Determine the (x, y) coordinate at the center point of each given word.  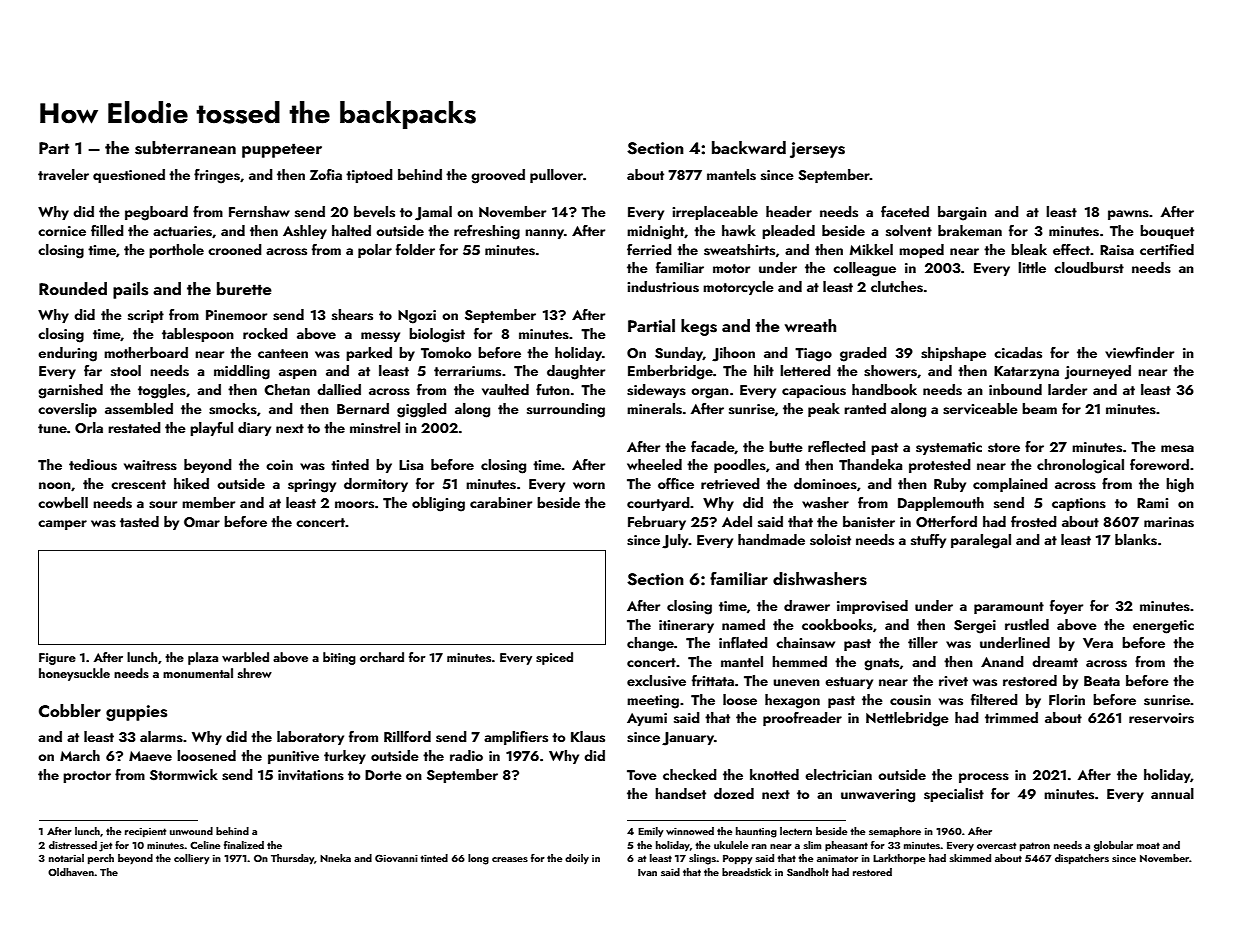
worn (589, 485)
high (1180, 485)
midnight (655, 232)
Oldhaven (71, 872)
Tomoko (446, 352)
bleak (1029, 249)
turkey (345, 757)
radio (466, 755)
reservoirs (1161, 718)
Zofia (326, 174)
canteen (283, 353)
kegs (699, 327)
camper (62, 525)
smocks (233, 409)
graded (863, 354)
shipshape (953, 354)
